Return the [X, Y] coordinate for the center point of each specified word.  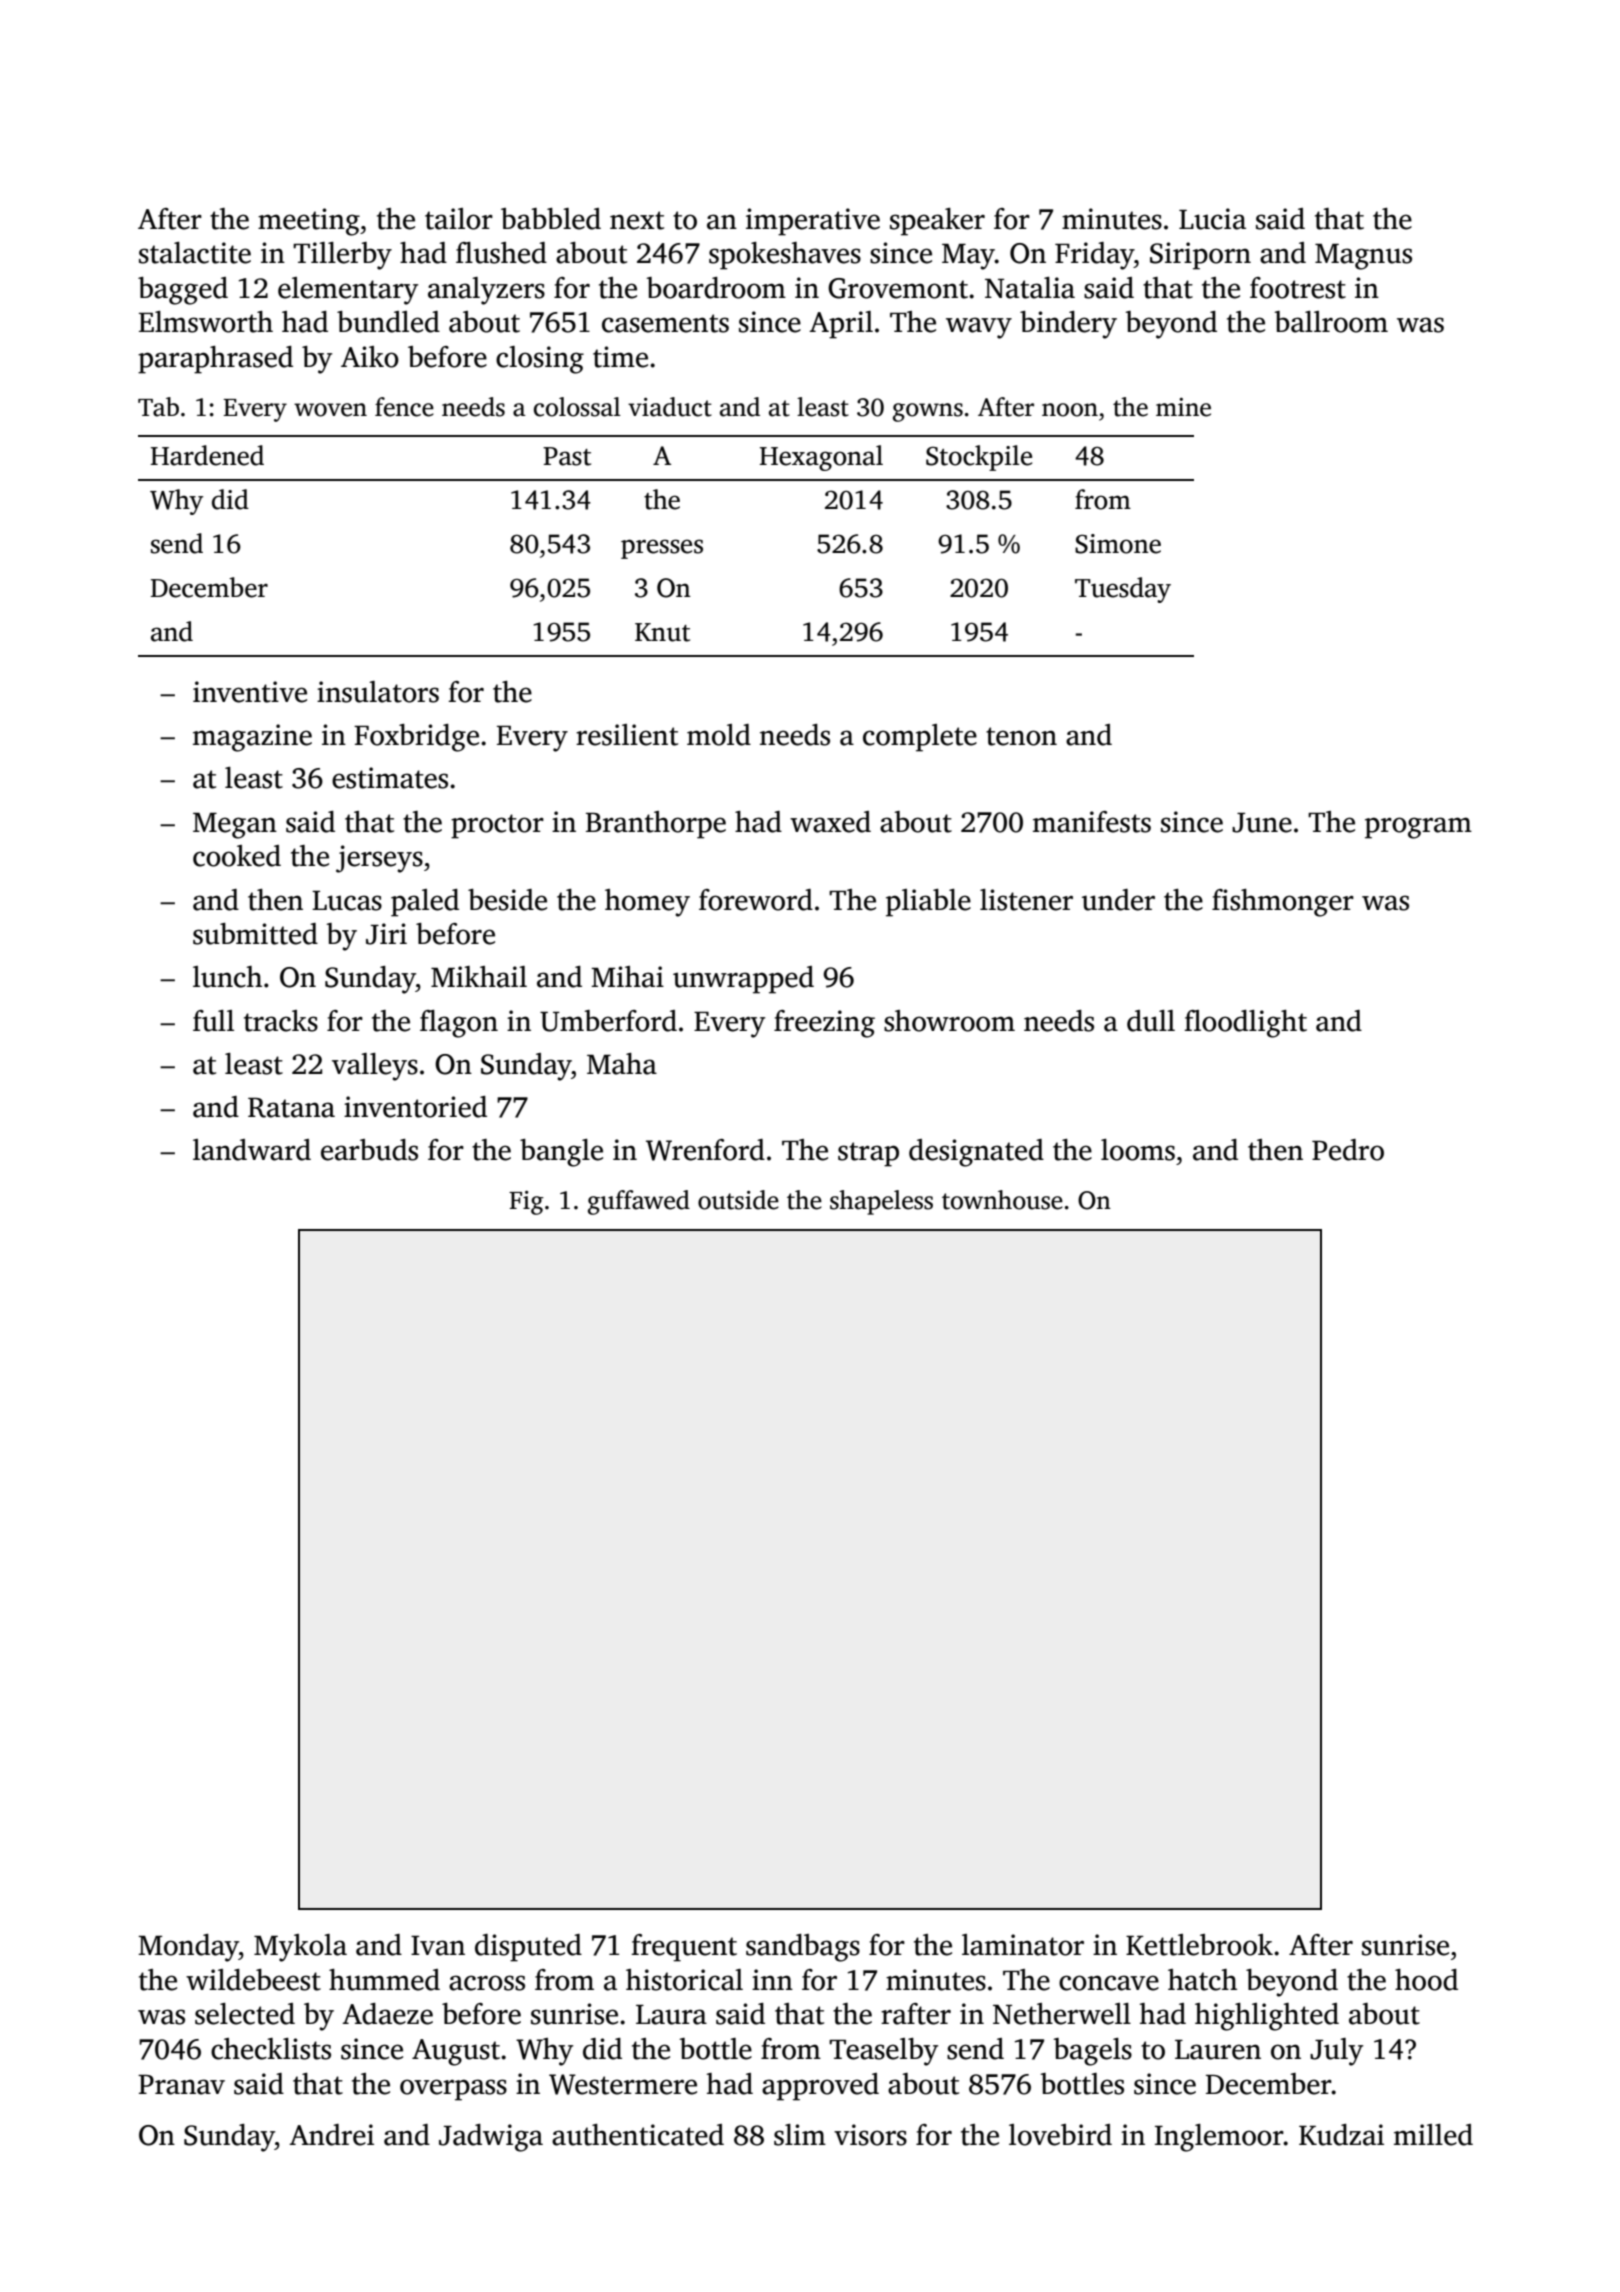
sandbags [803, 1948]
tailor [459, 219]
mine [1183, 407]
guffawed [639, 1202]
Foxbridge [416, 738]
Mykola [300, 1948]
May [968, 257]
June [1262, 823]
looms [1138, 1150]
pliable [928, 903]
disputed [528, 1948]
